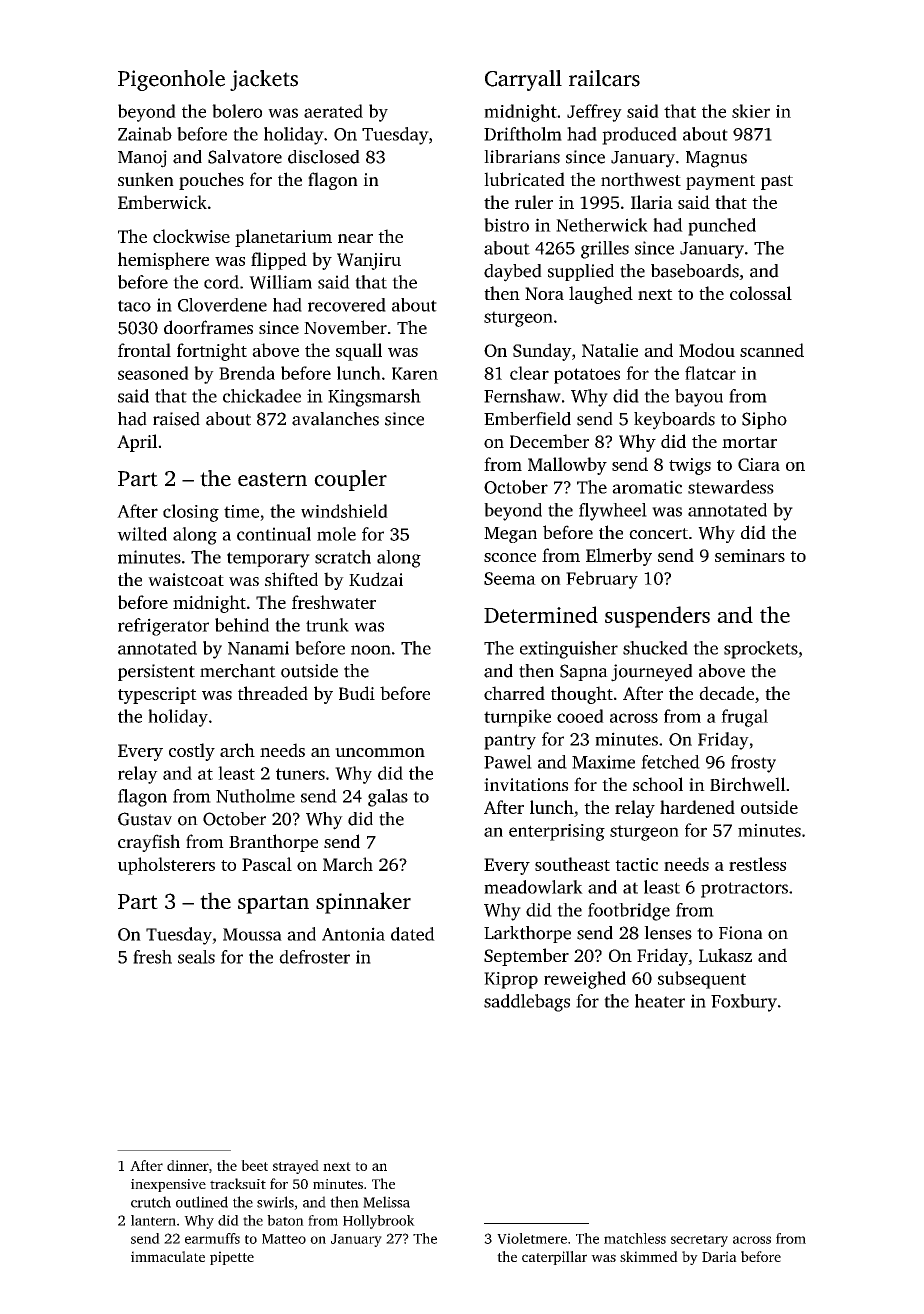  Describe the element at coordinates (146, 179) in the screenshot. I see `sunken` at that location.
